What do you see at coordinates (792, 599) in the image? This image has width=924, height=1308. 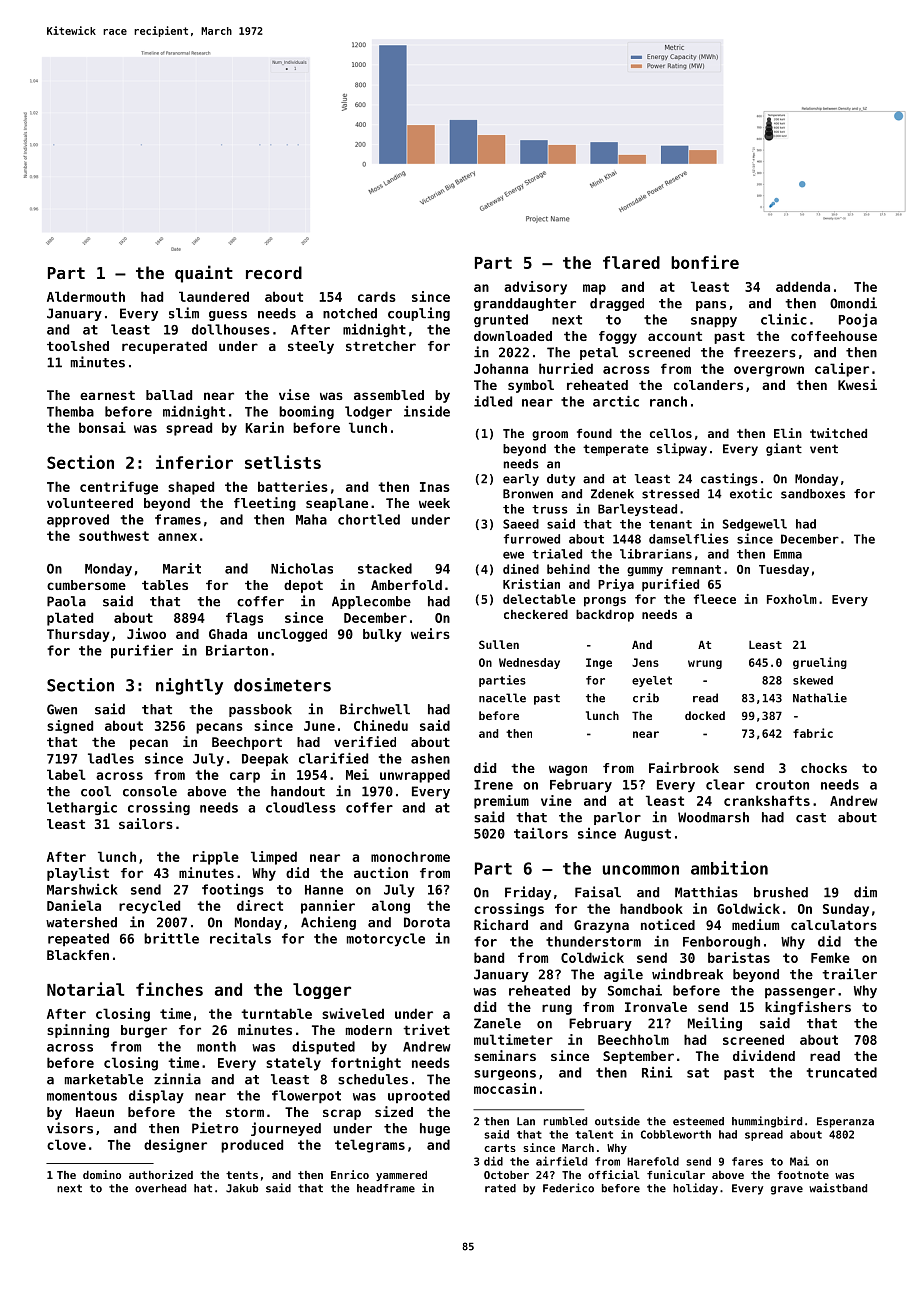 I see `Foxholm` at bounding box center [792, 599].
